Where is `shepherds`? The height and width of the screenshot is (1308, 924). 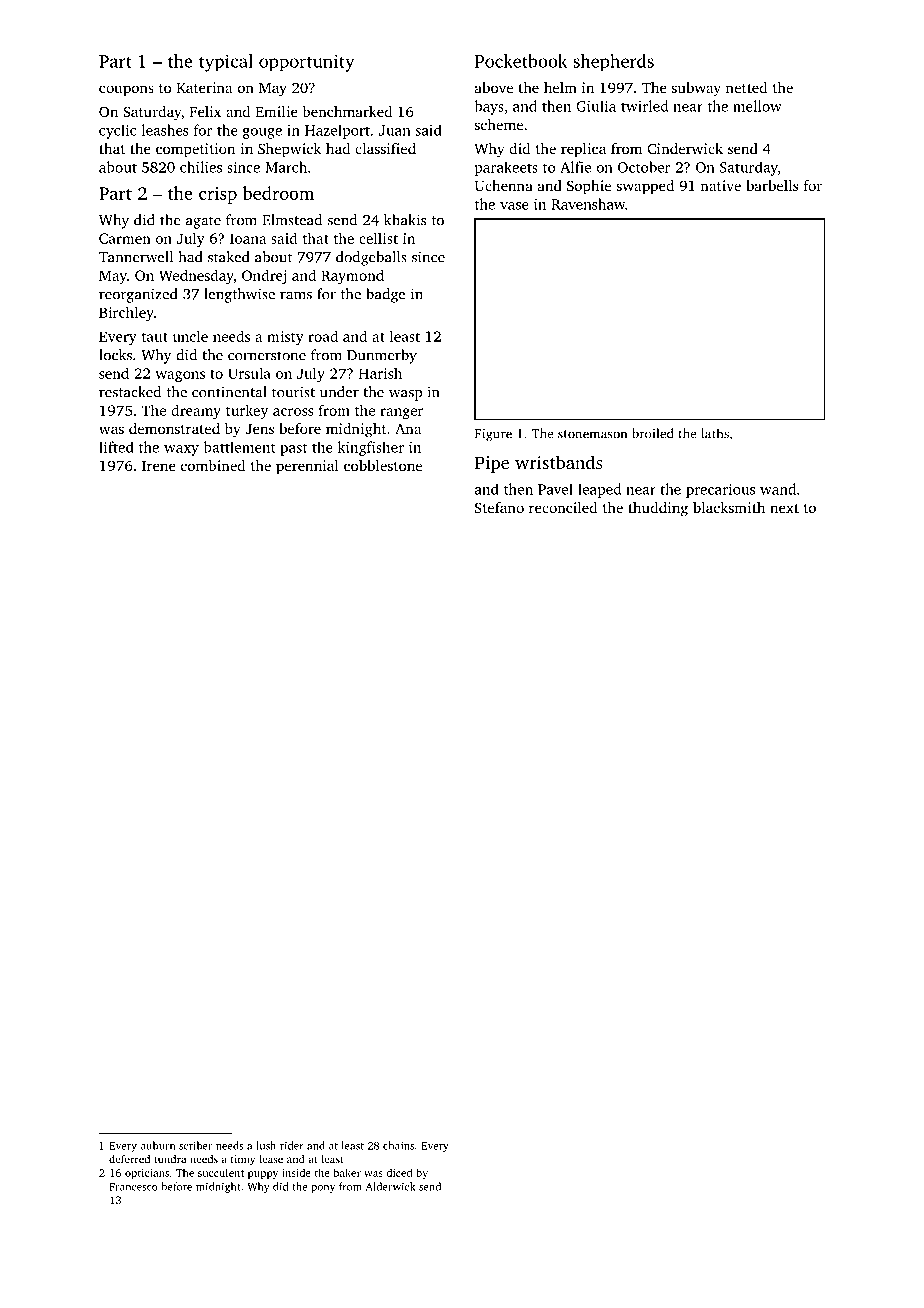 shepherds is located at coordinates (613, 63).
